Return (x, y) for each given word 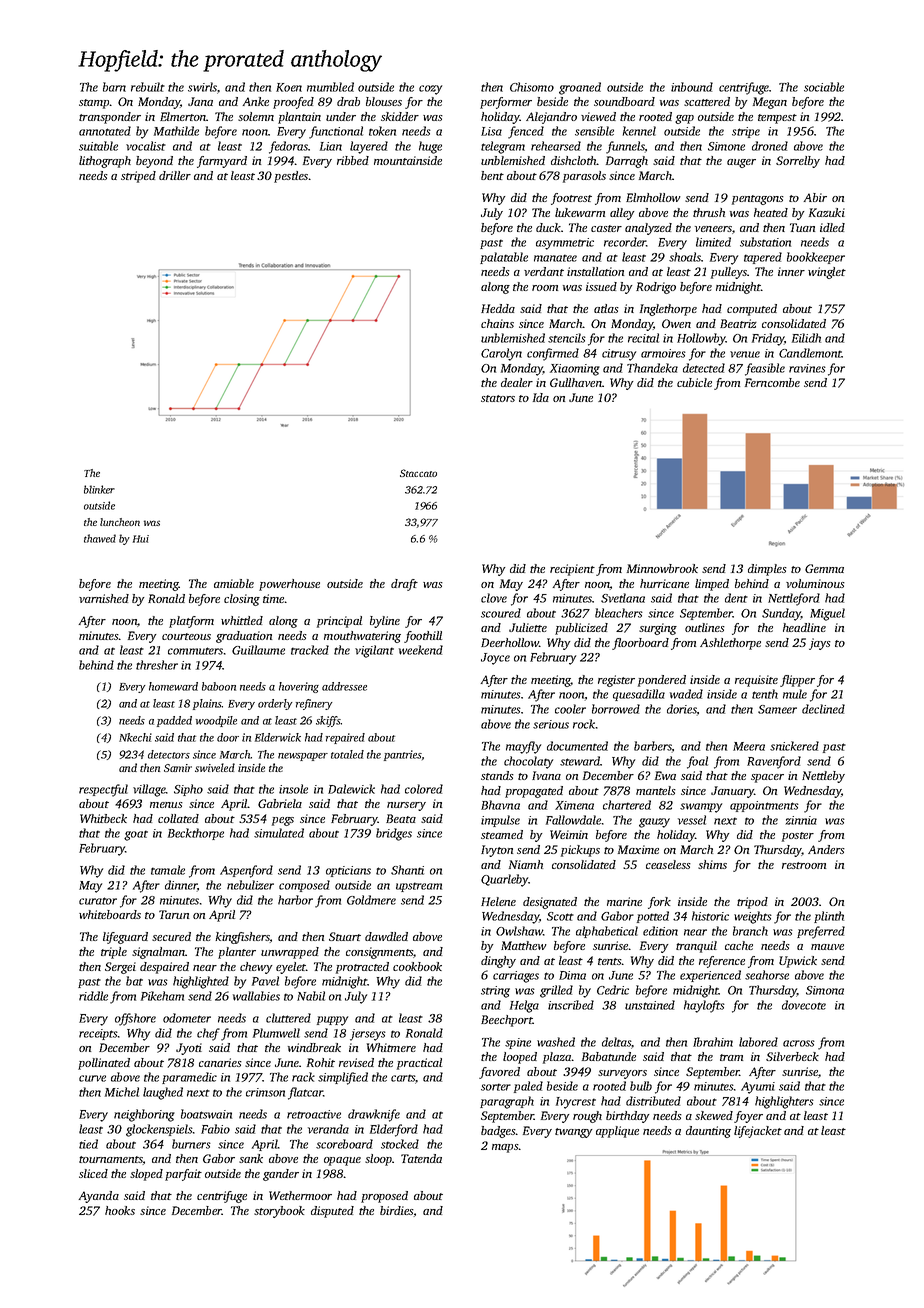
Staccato (418, 473)
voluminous (815, 583)
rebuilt (148, 87)
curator (98, 901)
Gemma (824, 568)
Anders (826, 849)
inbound (692, 87)
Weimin (569, 834)
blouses (384, 101)
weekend (421, 650)
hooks (120, 1210)
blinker (99, 489)
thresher (157, 665)
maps (505, 1148)
